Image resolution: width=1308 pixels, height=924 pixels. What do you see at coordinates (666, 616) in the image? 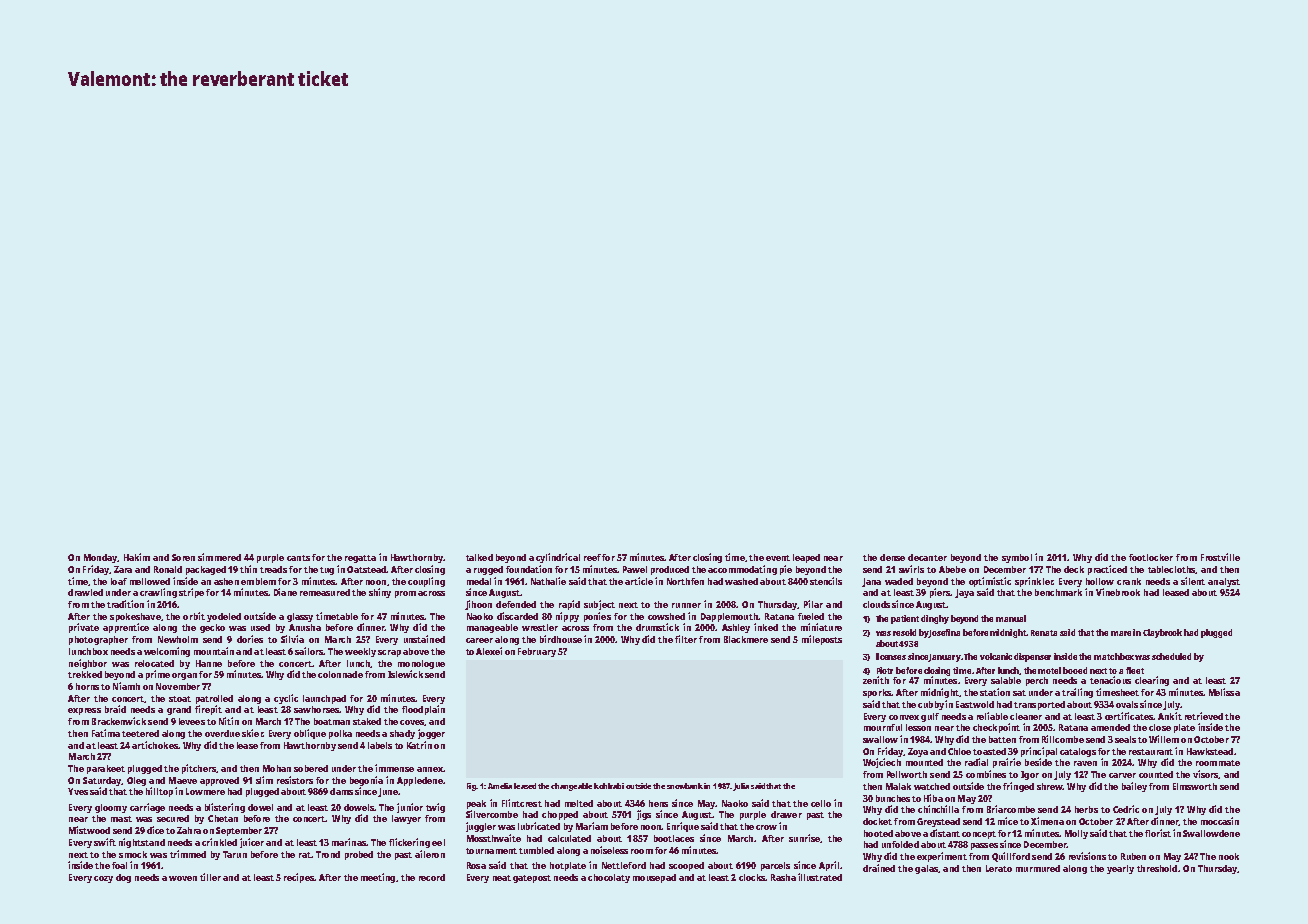
I see `cowshed` at bounding box center [666, 616].
